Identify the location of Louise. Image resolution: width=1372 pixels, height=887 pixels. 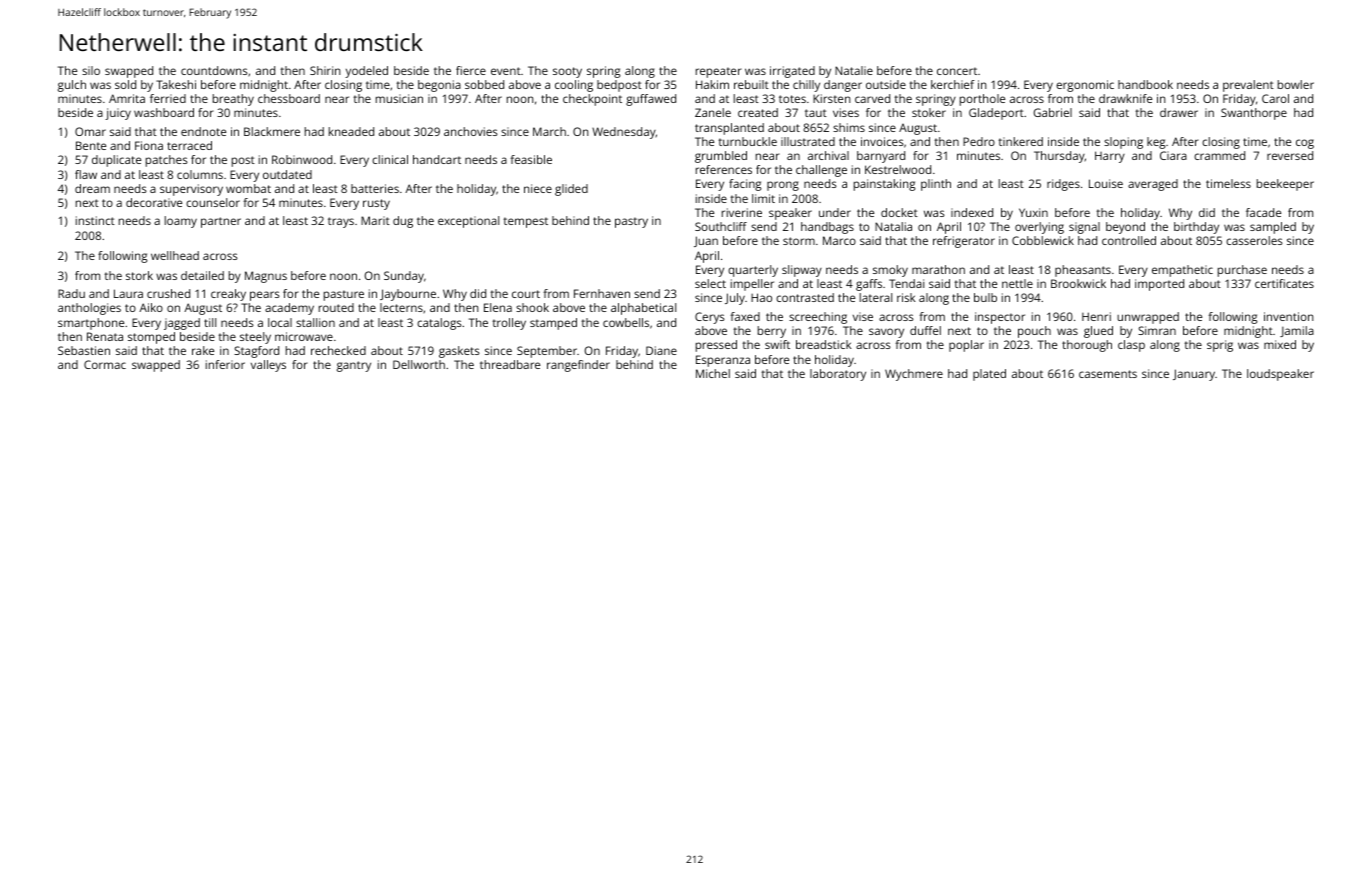
(1106, 183).
